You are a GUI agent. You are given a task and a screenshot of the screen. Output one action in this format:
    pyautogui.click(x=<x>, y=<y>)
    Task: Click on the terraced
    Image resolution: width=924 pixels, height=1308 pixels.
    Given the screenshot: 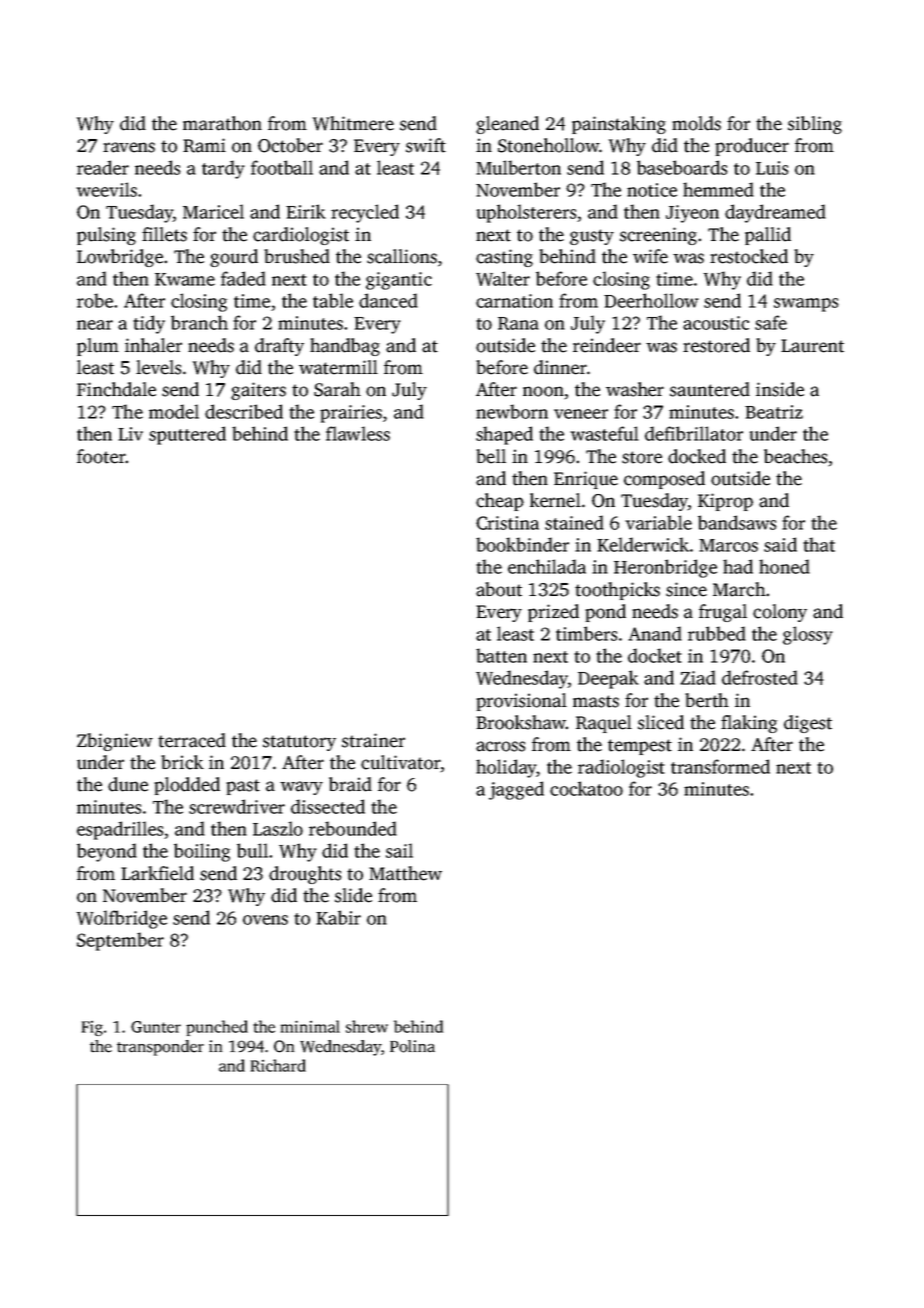 What is the action you would take?
    pyautogui.click(x=192, y=740)
